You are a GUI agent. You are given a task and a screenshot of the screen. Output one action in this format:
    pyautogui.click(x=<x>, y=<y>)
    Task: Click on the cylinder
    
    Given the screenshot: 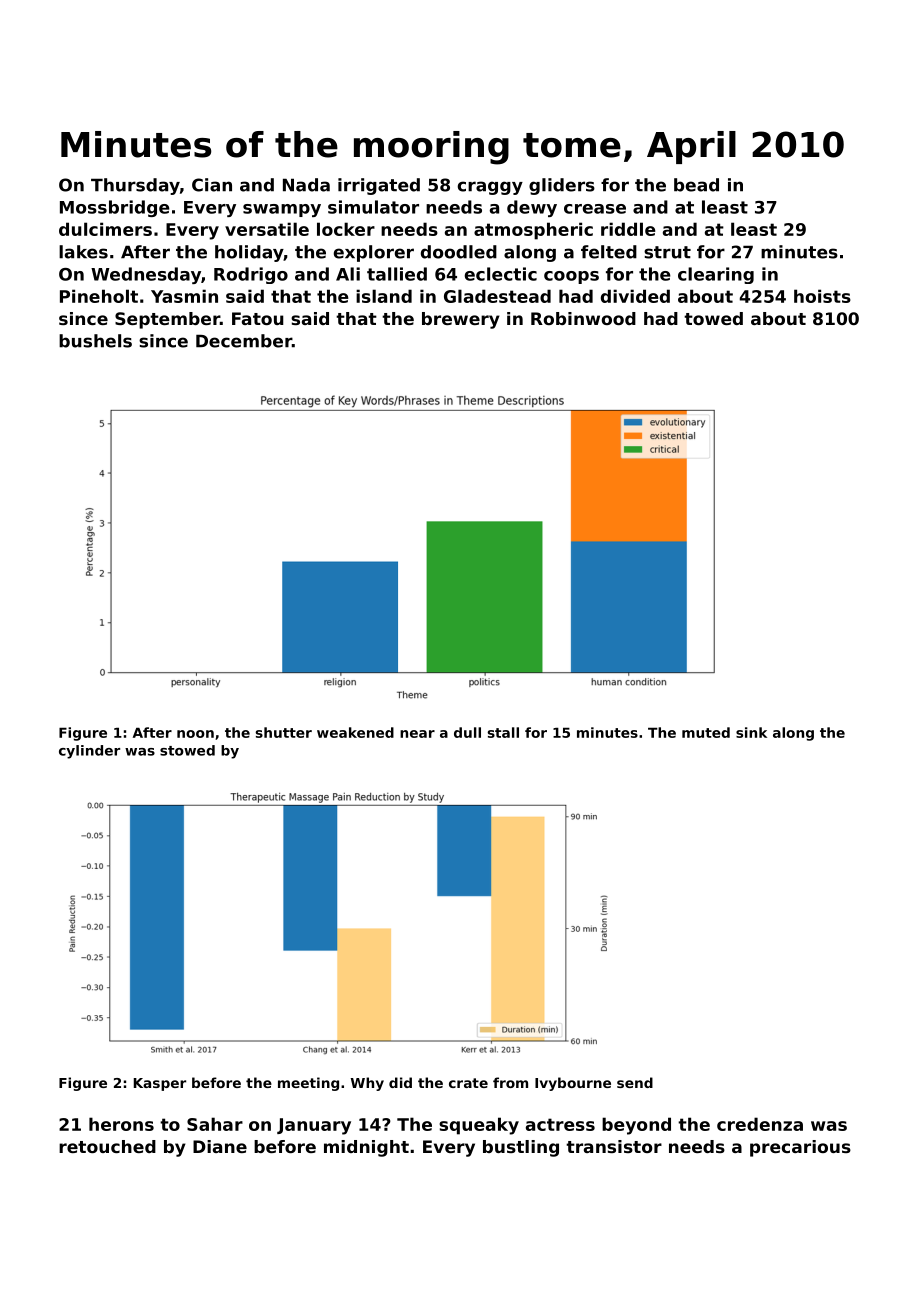 What is the action you would take?
    pyautogui.click(x=89, y=752)
